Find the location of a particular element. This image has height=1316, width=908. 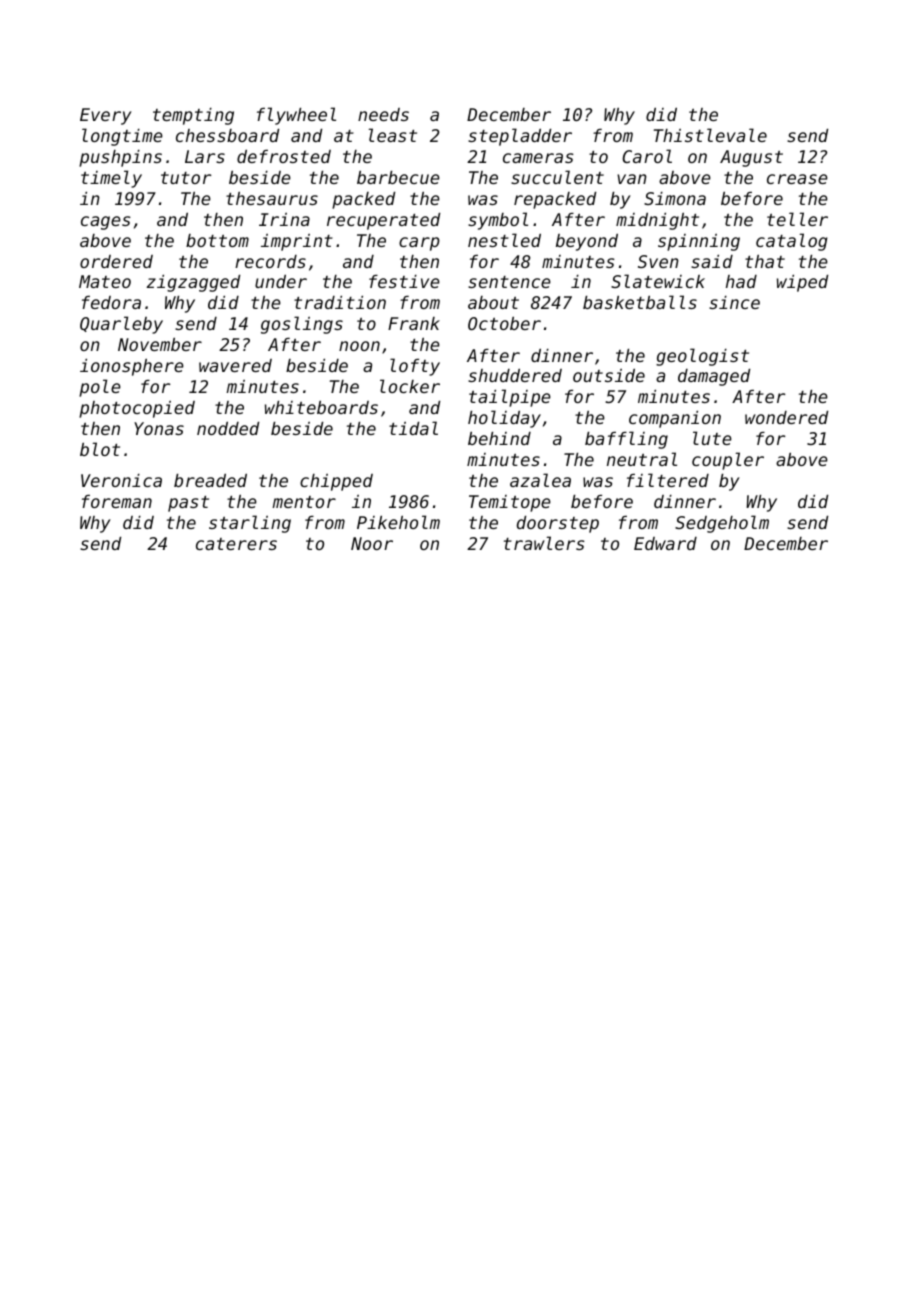

caterers is located at coordinates (236, 544).
